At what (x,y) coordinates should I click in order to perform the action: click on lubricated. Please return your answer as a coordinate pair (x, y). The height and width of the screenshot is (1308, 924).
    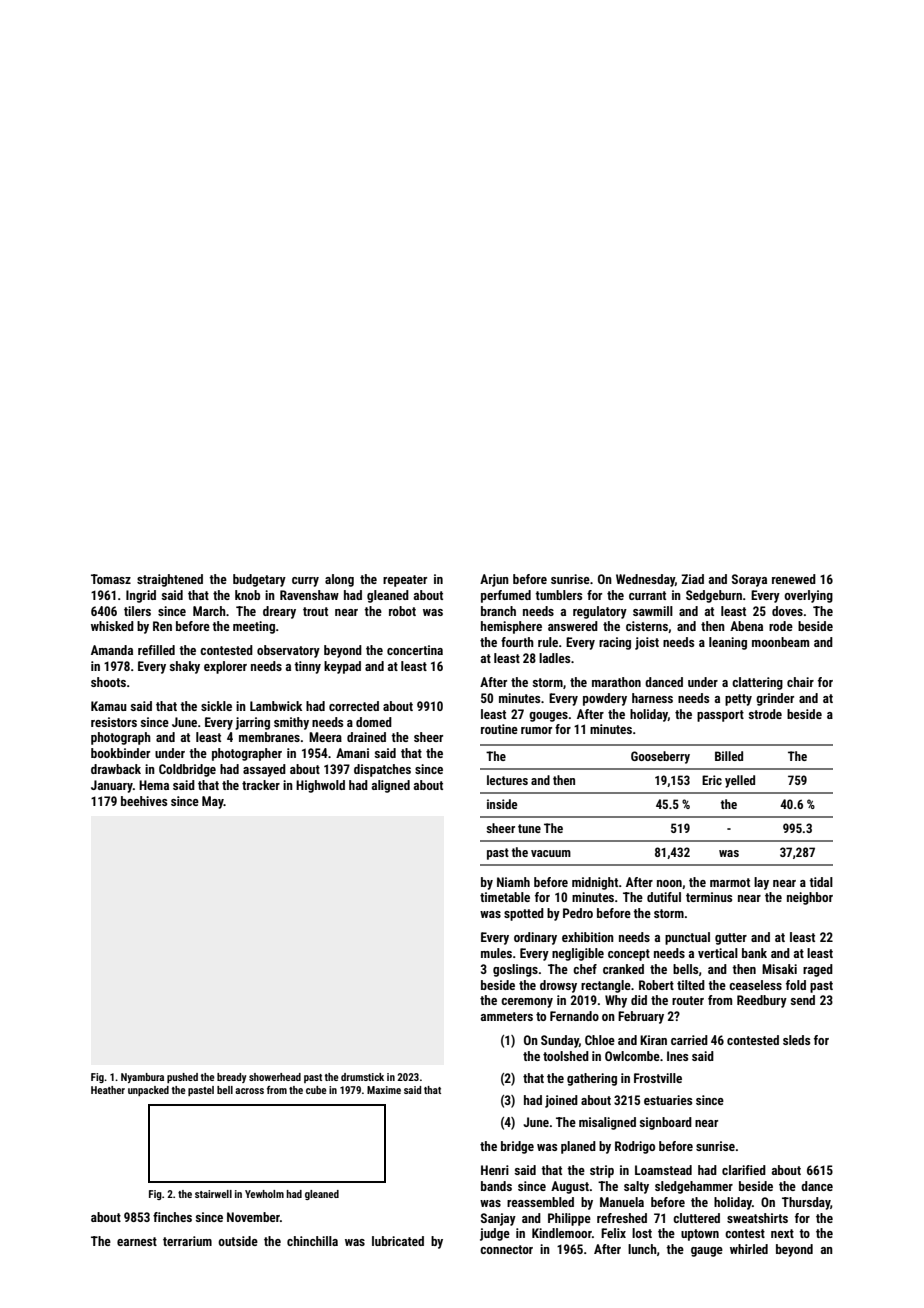
    Looking at the image, I should click on (398, 1241).
